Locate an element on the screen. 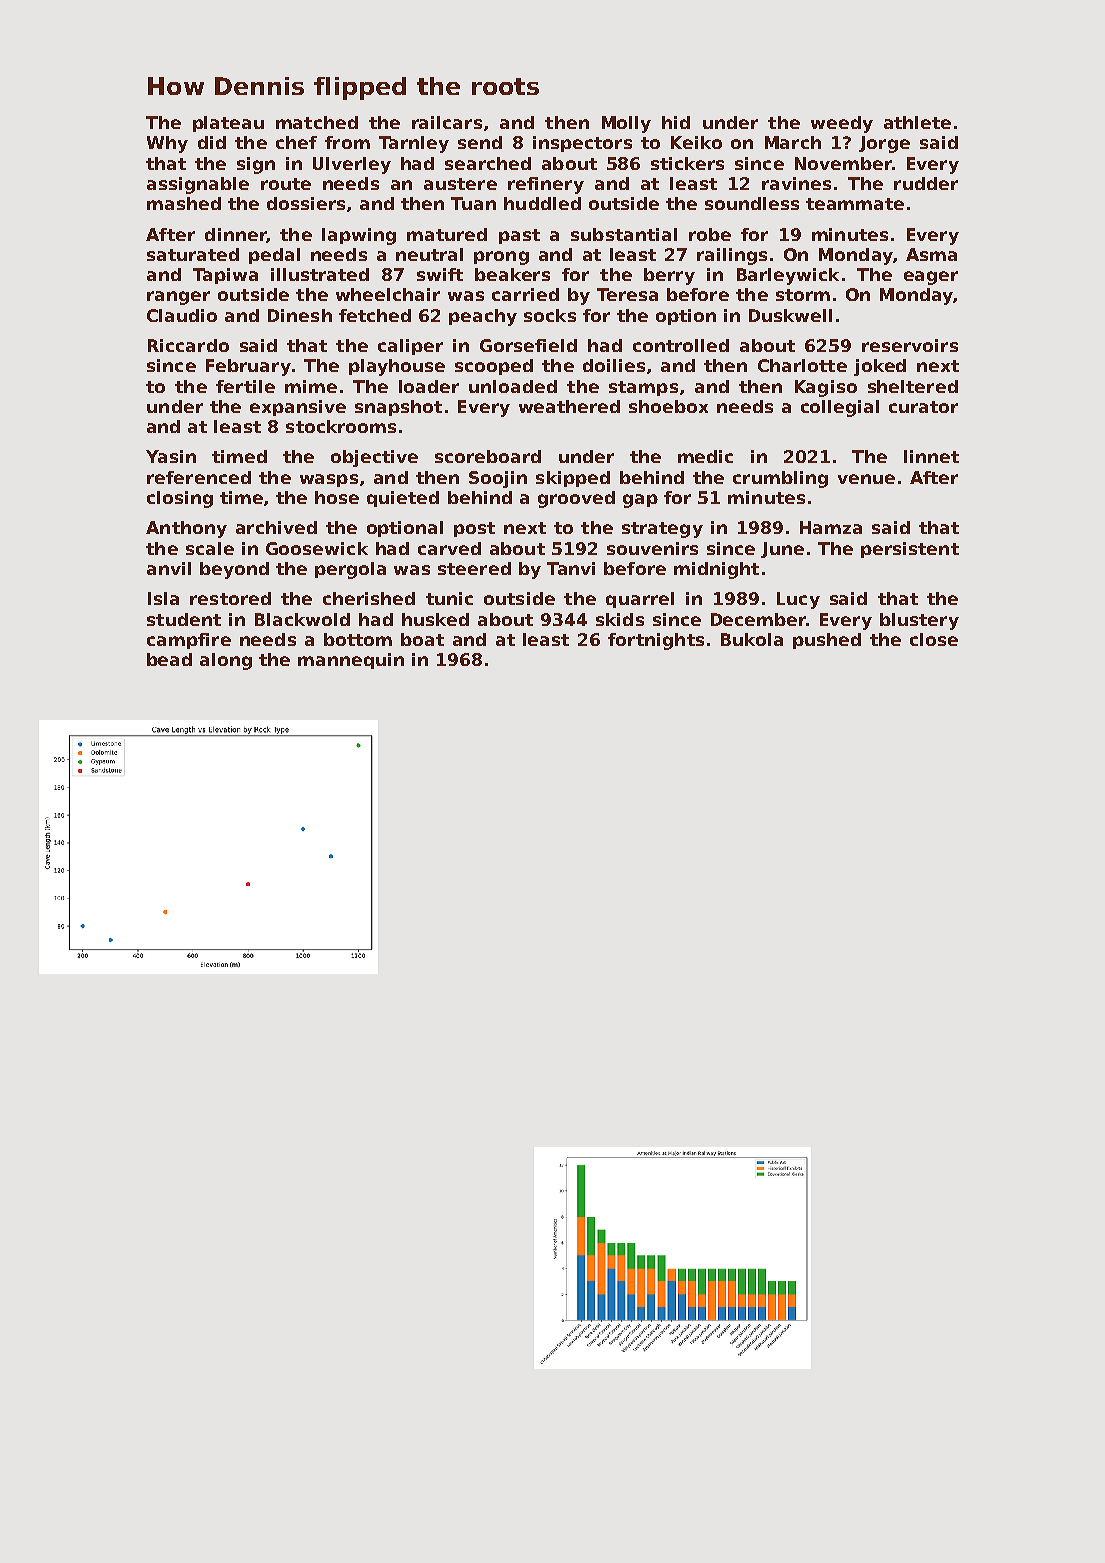  grooved is located at coordinates (576, 499).
